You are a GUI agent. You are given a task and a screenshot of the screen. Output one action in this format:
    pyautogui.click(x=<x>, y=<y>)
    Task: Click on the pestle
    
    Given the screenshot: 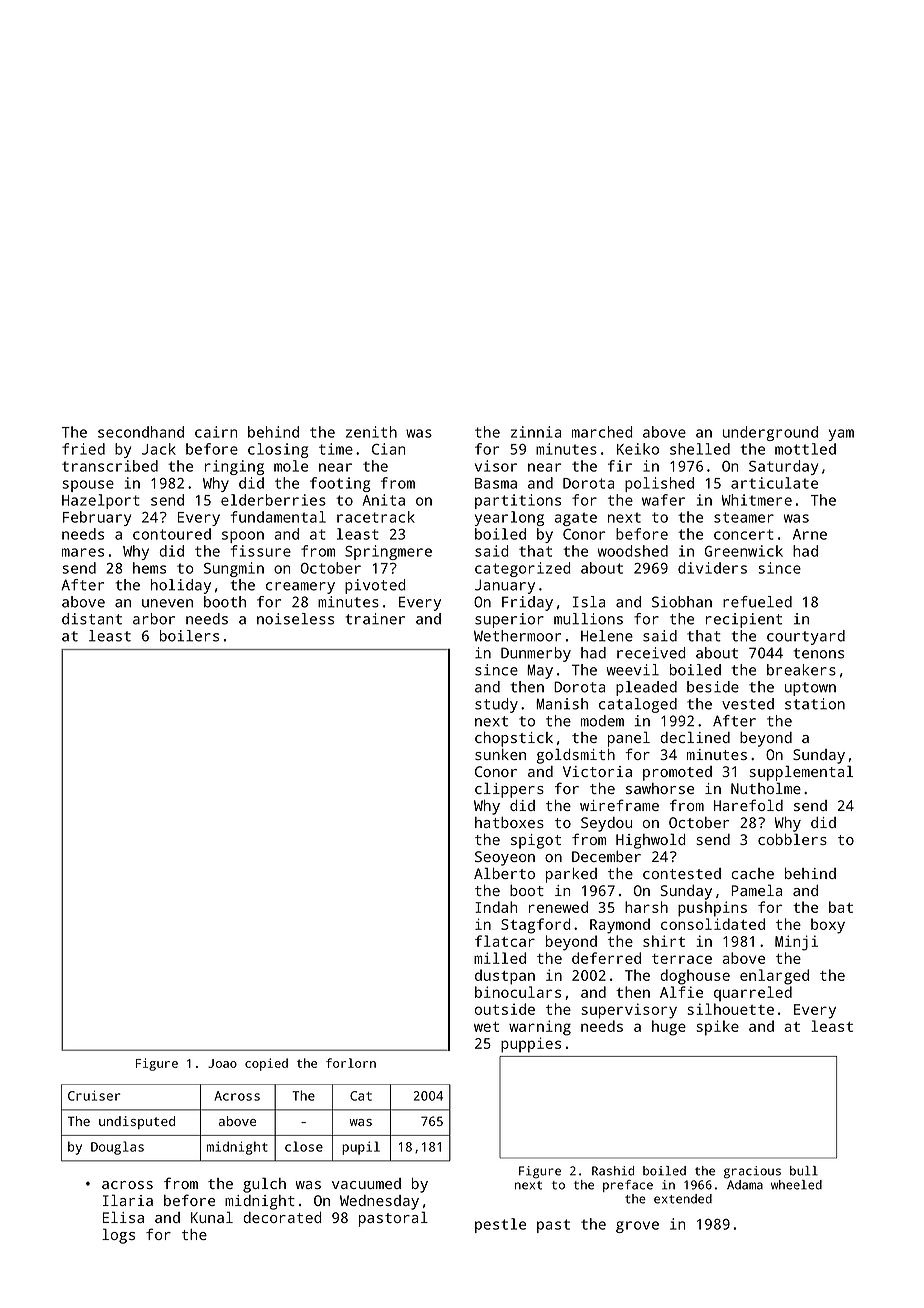 What is the action you would take?
    pyautogui.click(x=500, y=1225)
